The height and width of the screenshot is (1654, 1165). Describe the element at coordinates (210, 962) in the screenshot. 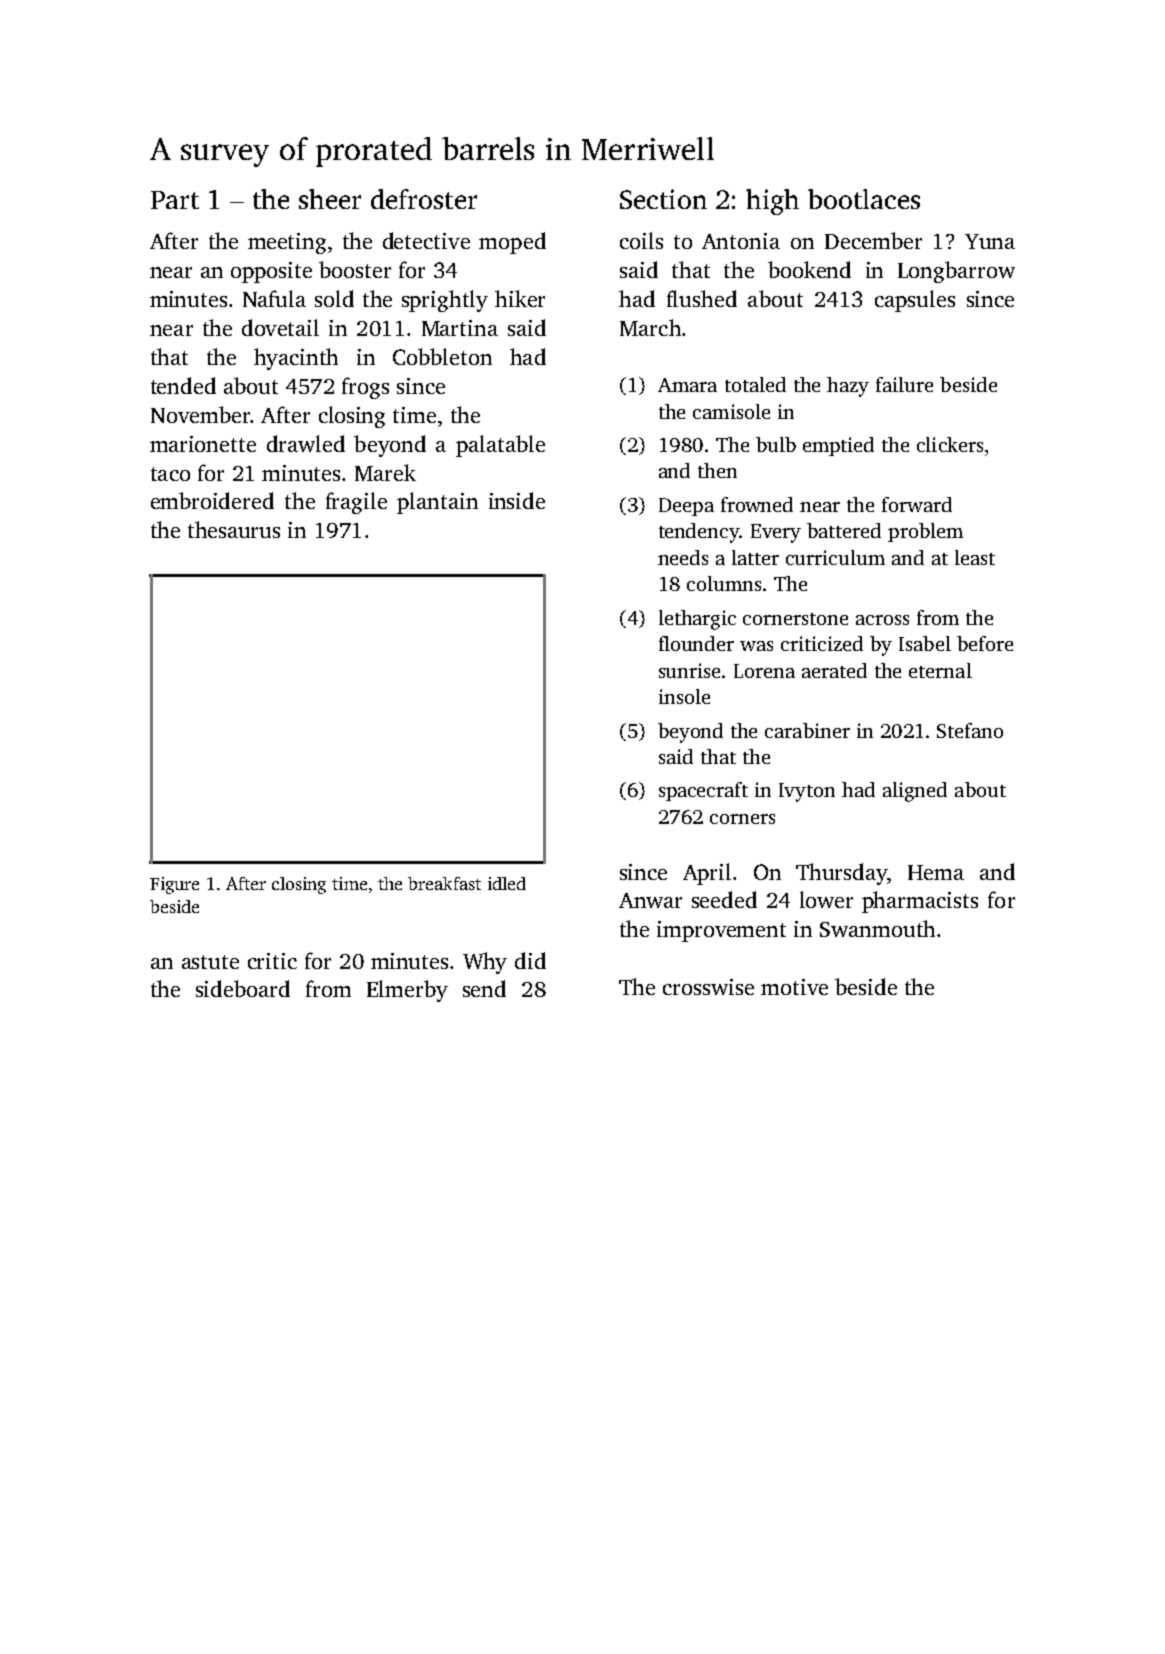

I see `astute` at that location.
